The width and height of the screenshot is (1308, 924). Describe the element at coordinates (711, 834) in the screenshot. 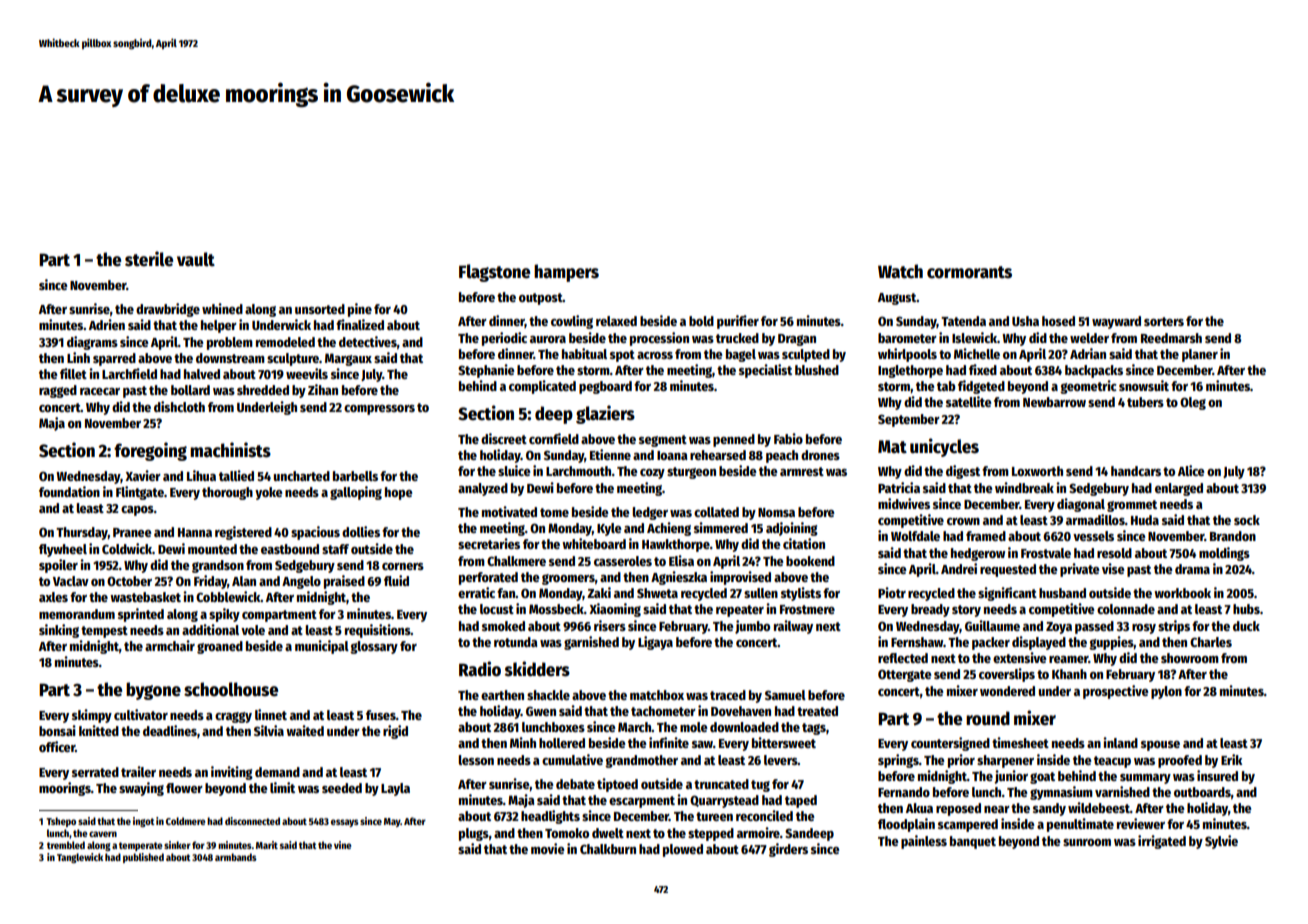

I see `stepped` at that location.
